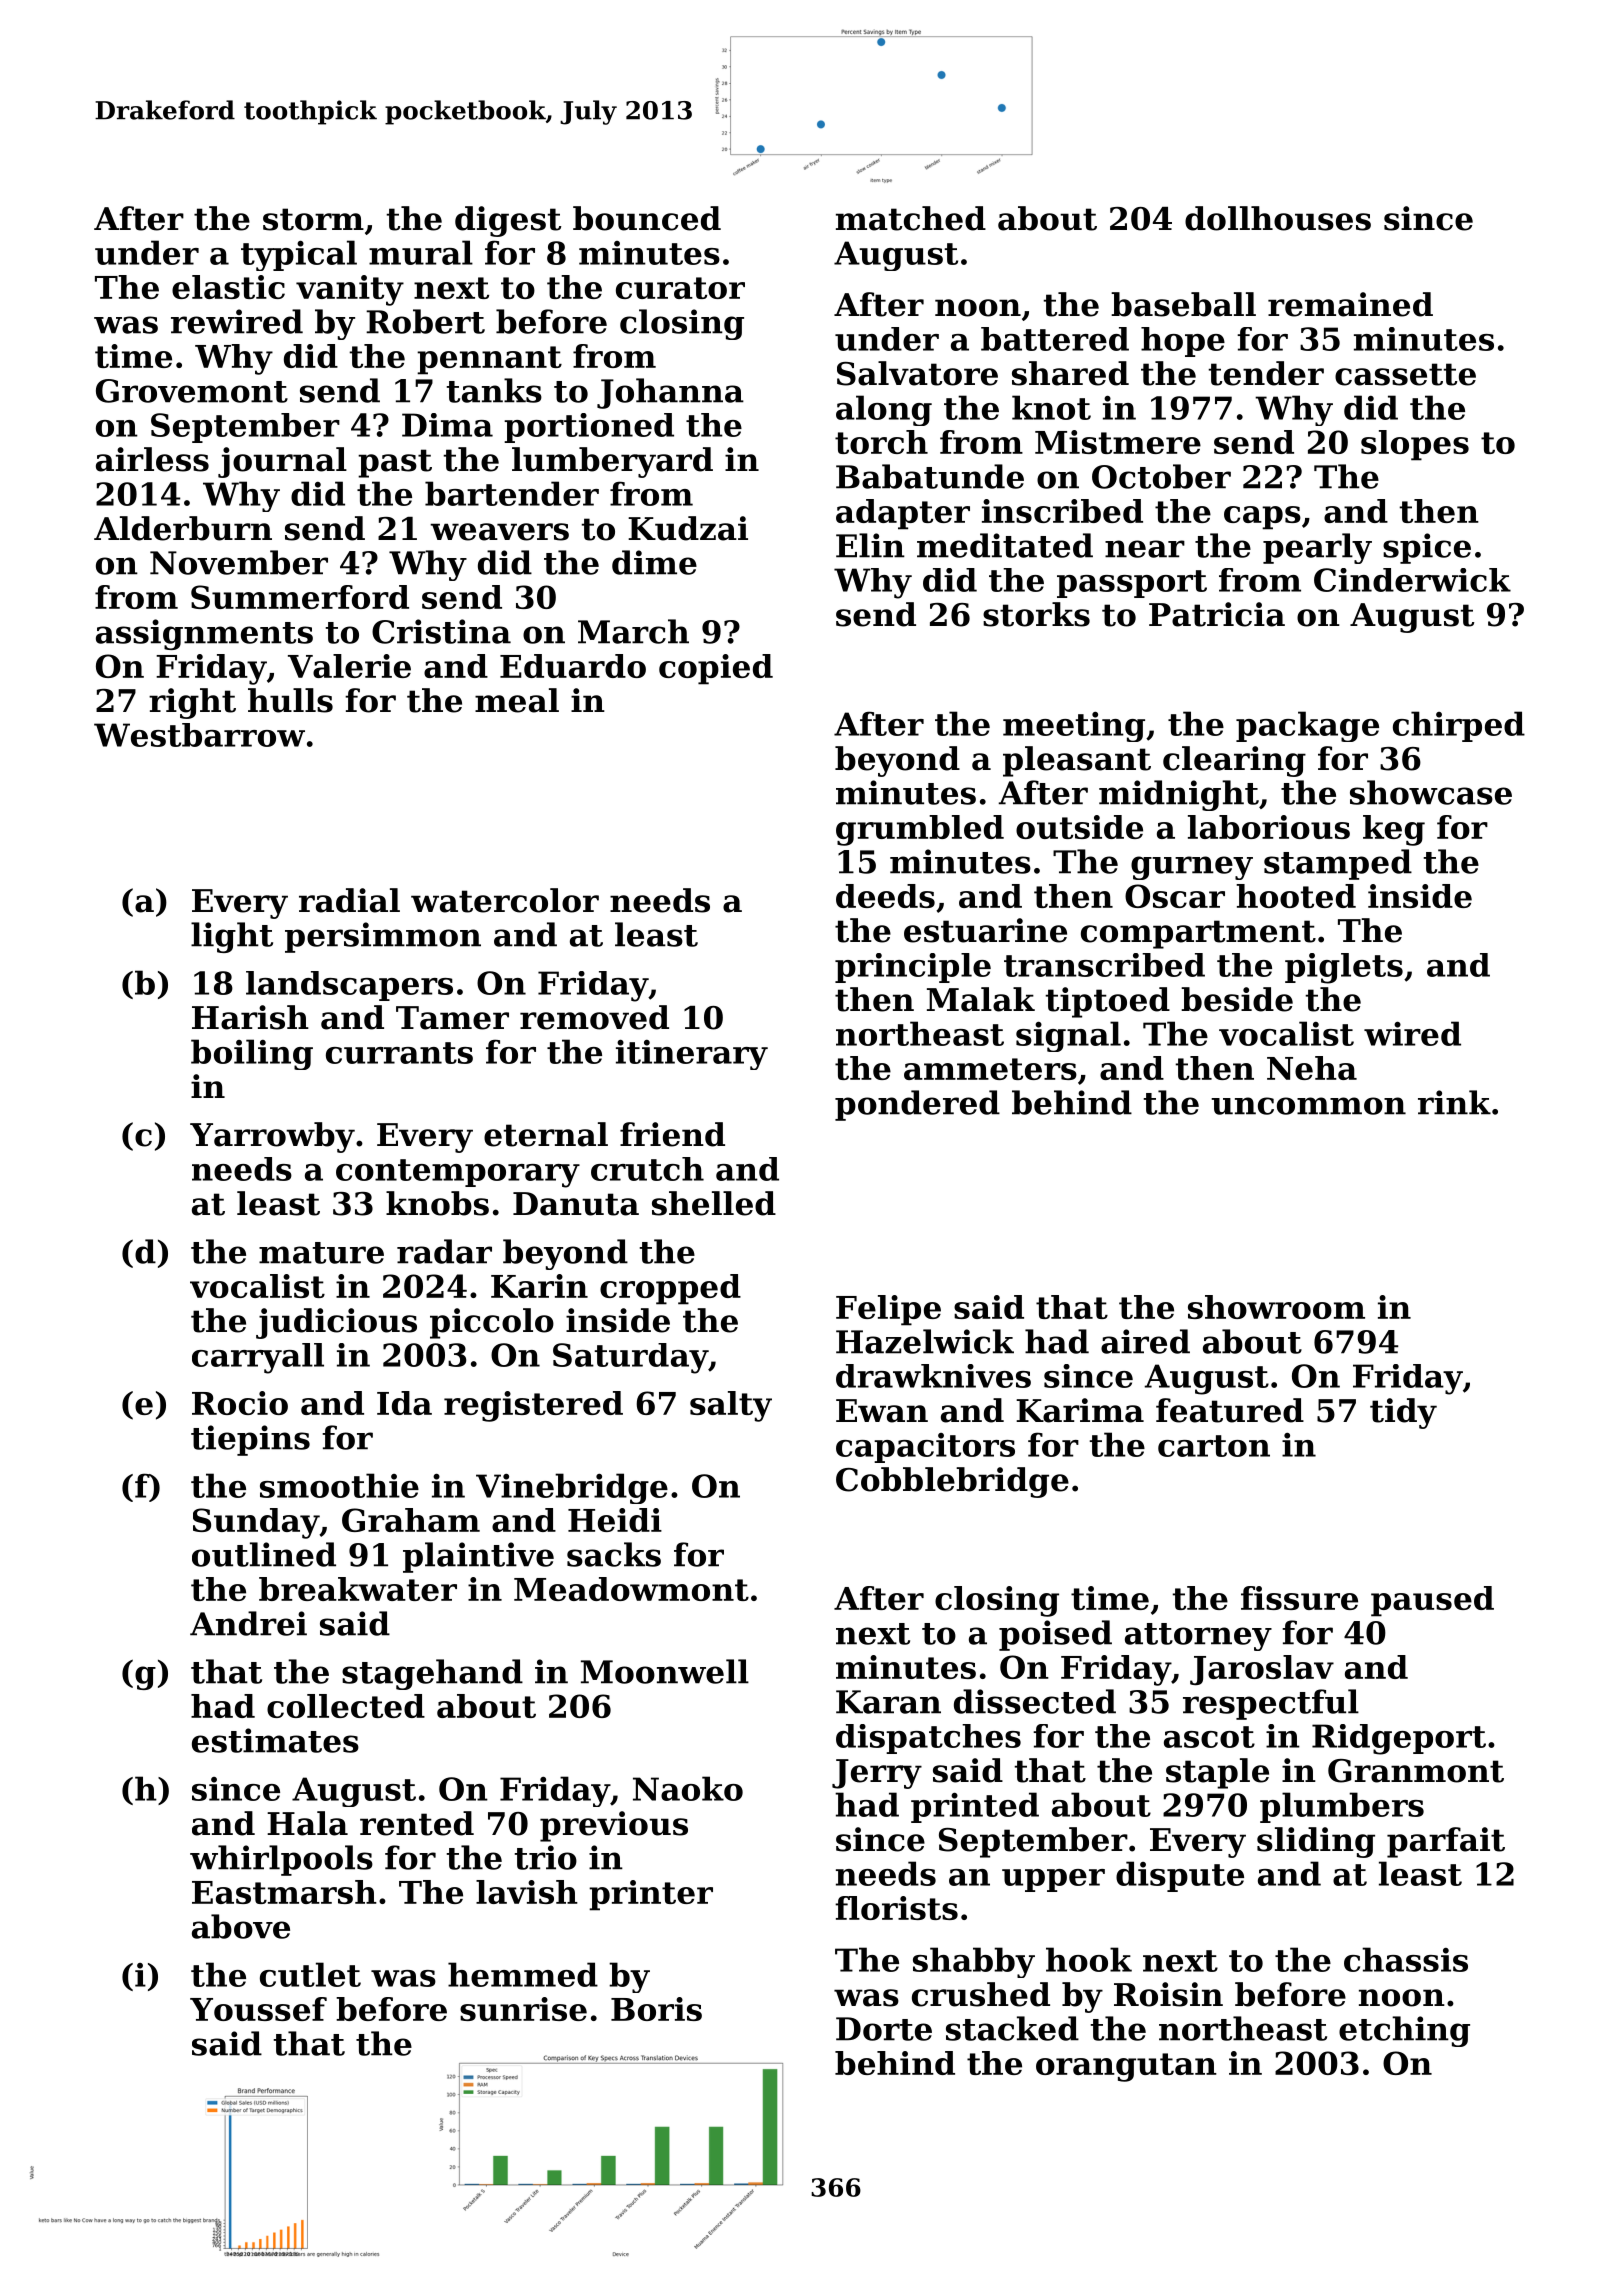  What do you see at coordinates (884, 2029) in the screenshot?
I see `Dorte` at bounding box center [884, 2029].
